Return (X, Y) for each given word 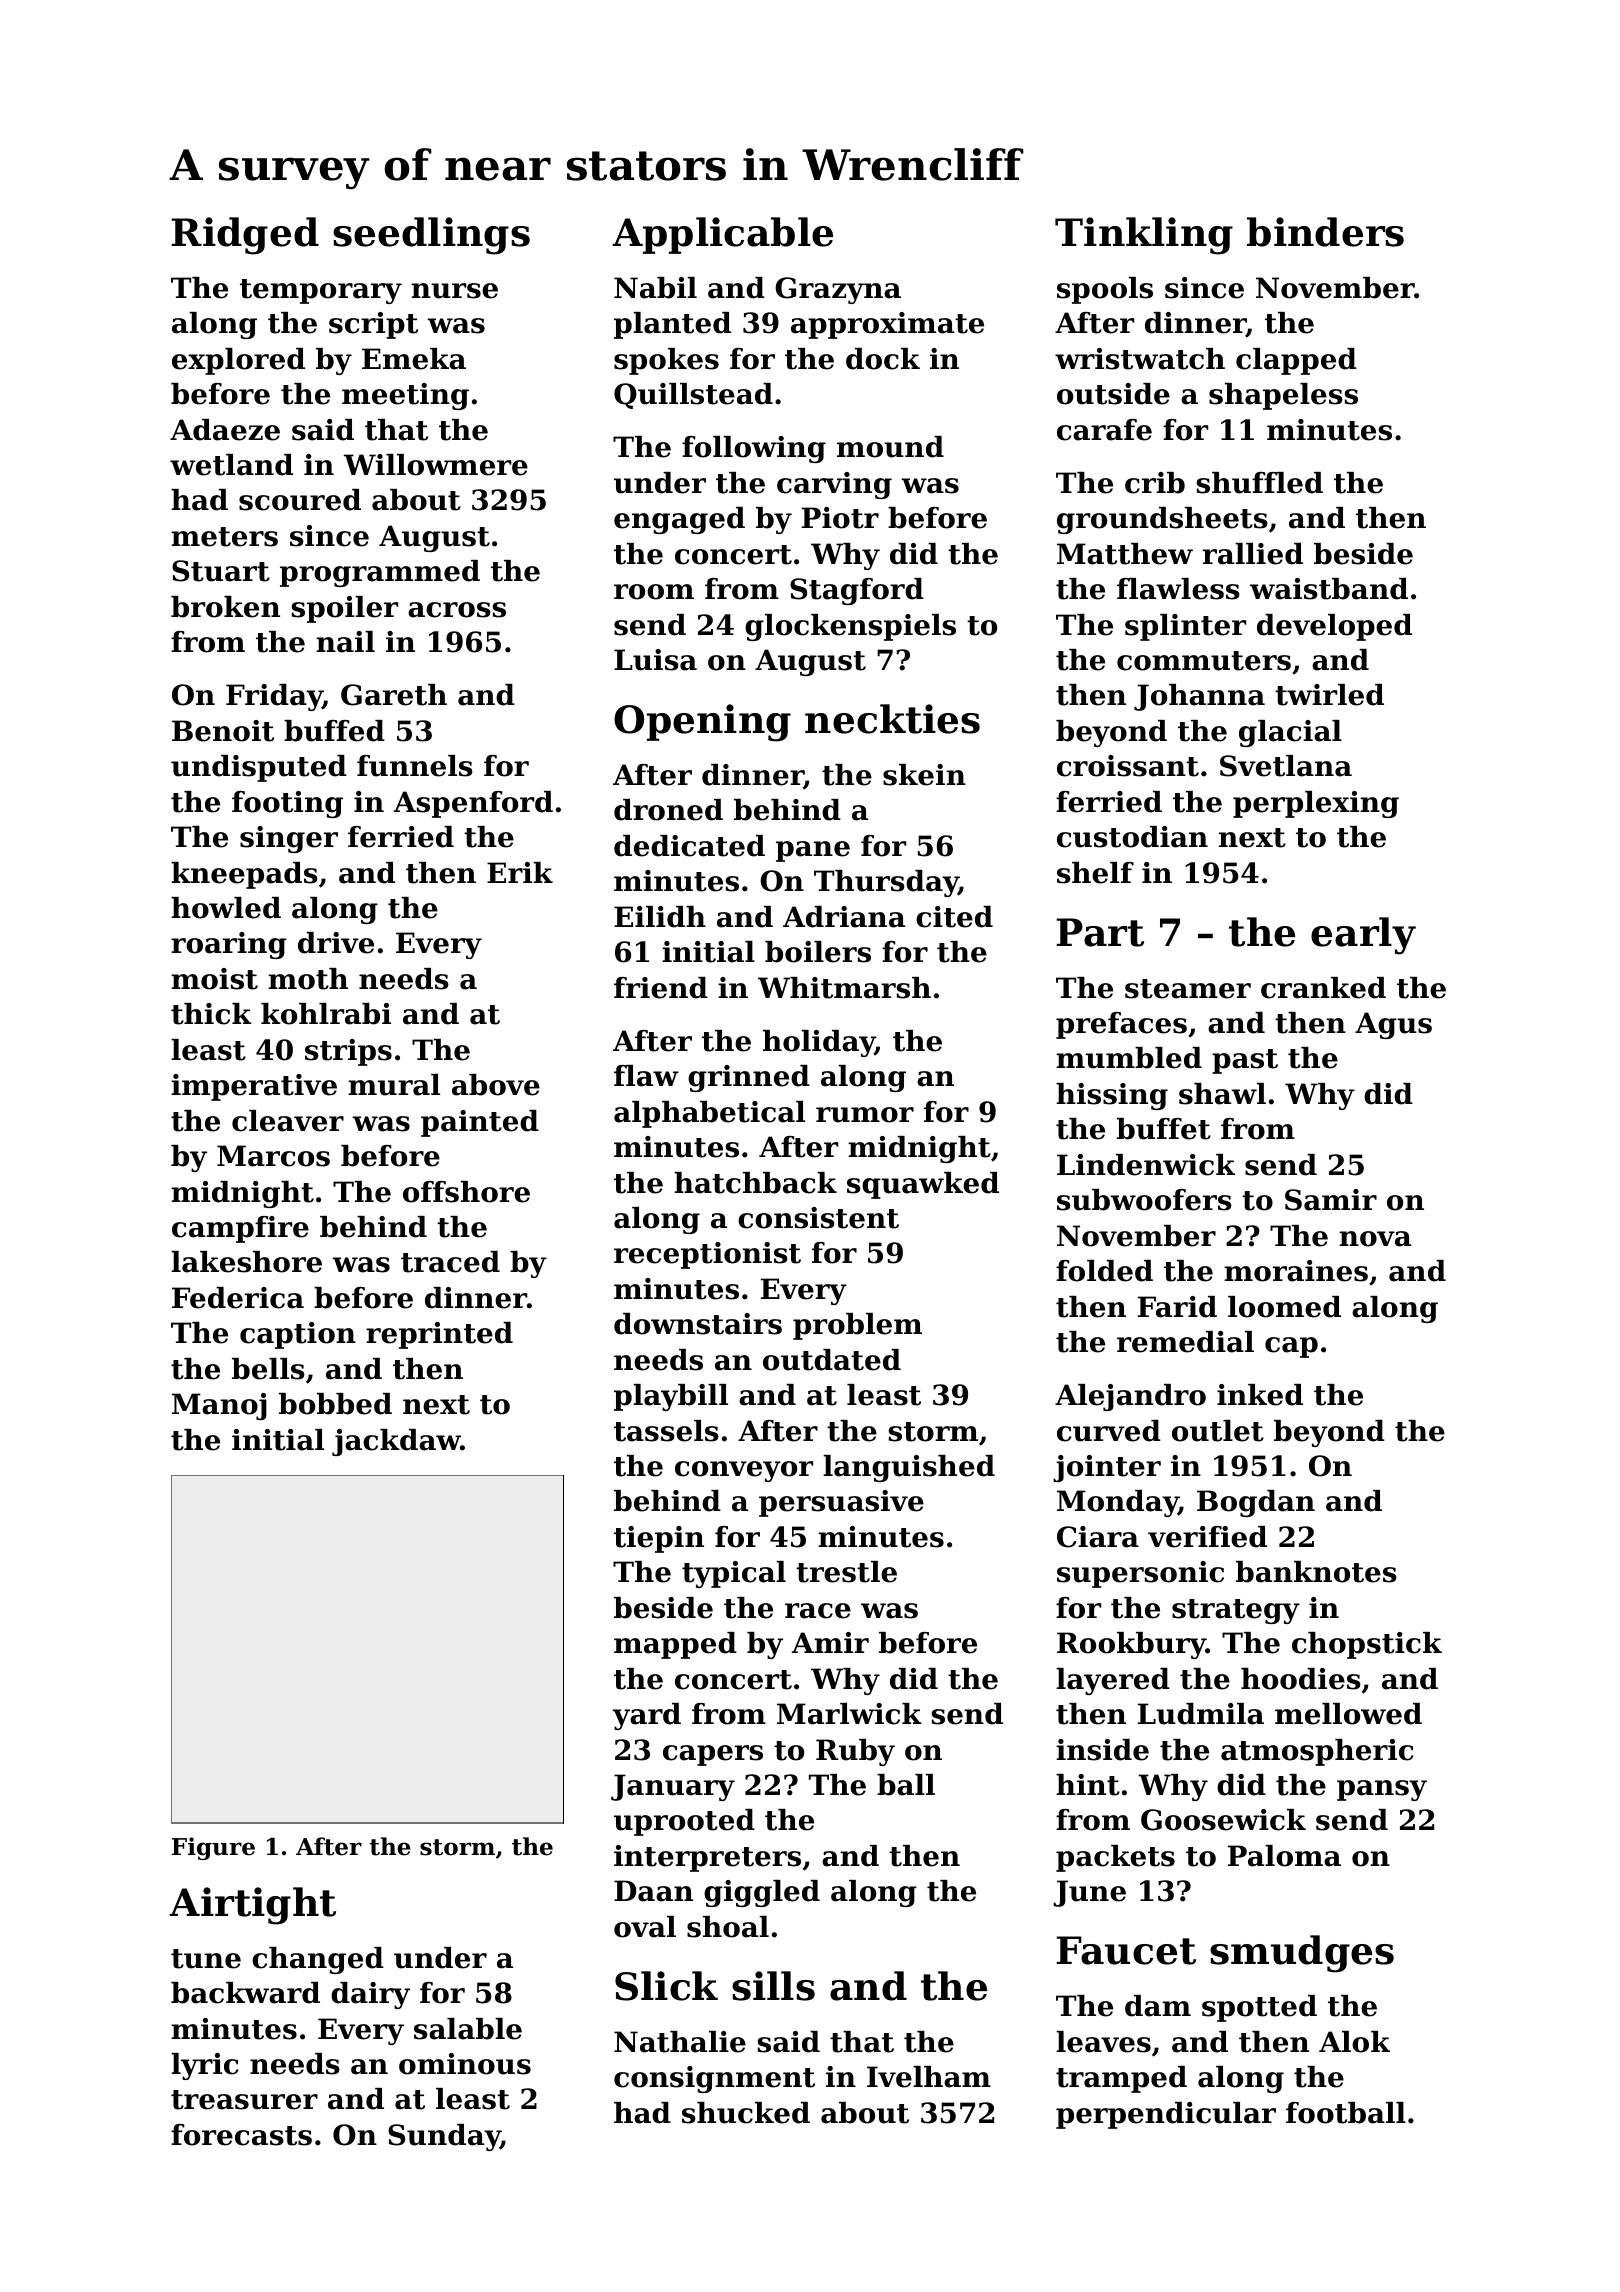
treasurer (244, 2100)
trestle (846, 1572)
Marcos (273, 1156)
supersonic (1140, 1574)
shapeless (1283, 396)
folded (1104, 1271)
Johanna (1199, 697)
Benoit (223, 731)
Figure (213, 1848)
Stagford (857, 591)
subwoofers (1144, 1200)
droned (668, 810)
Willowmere (435, 465)
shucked (746, 2113)
